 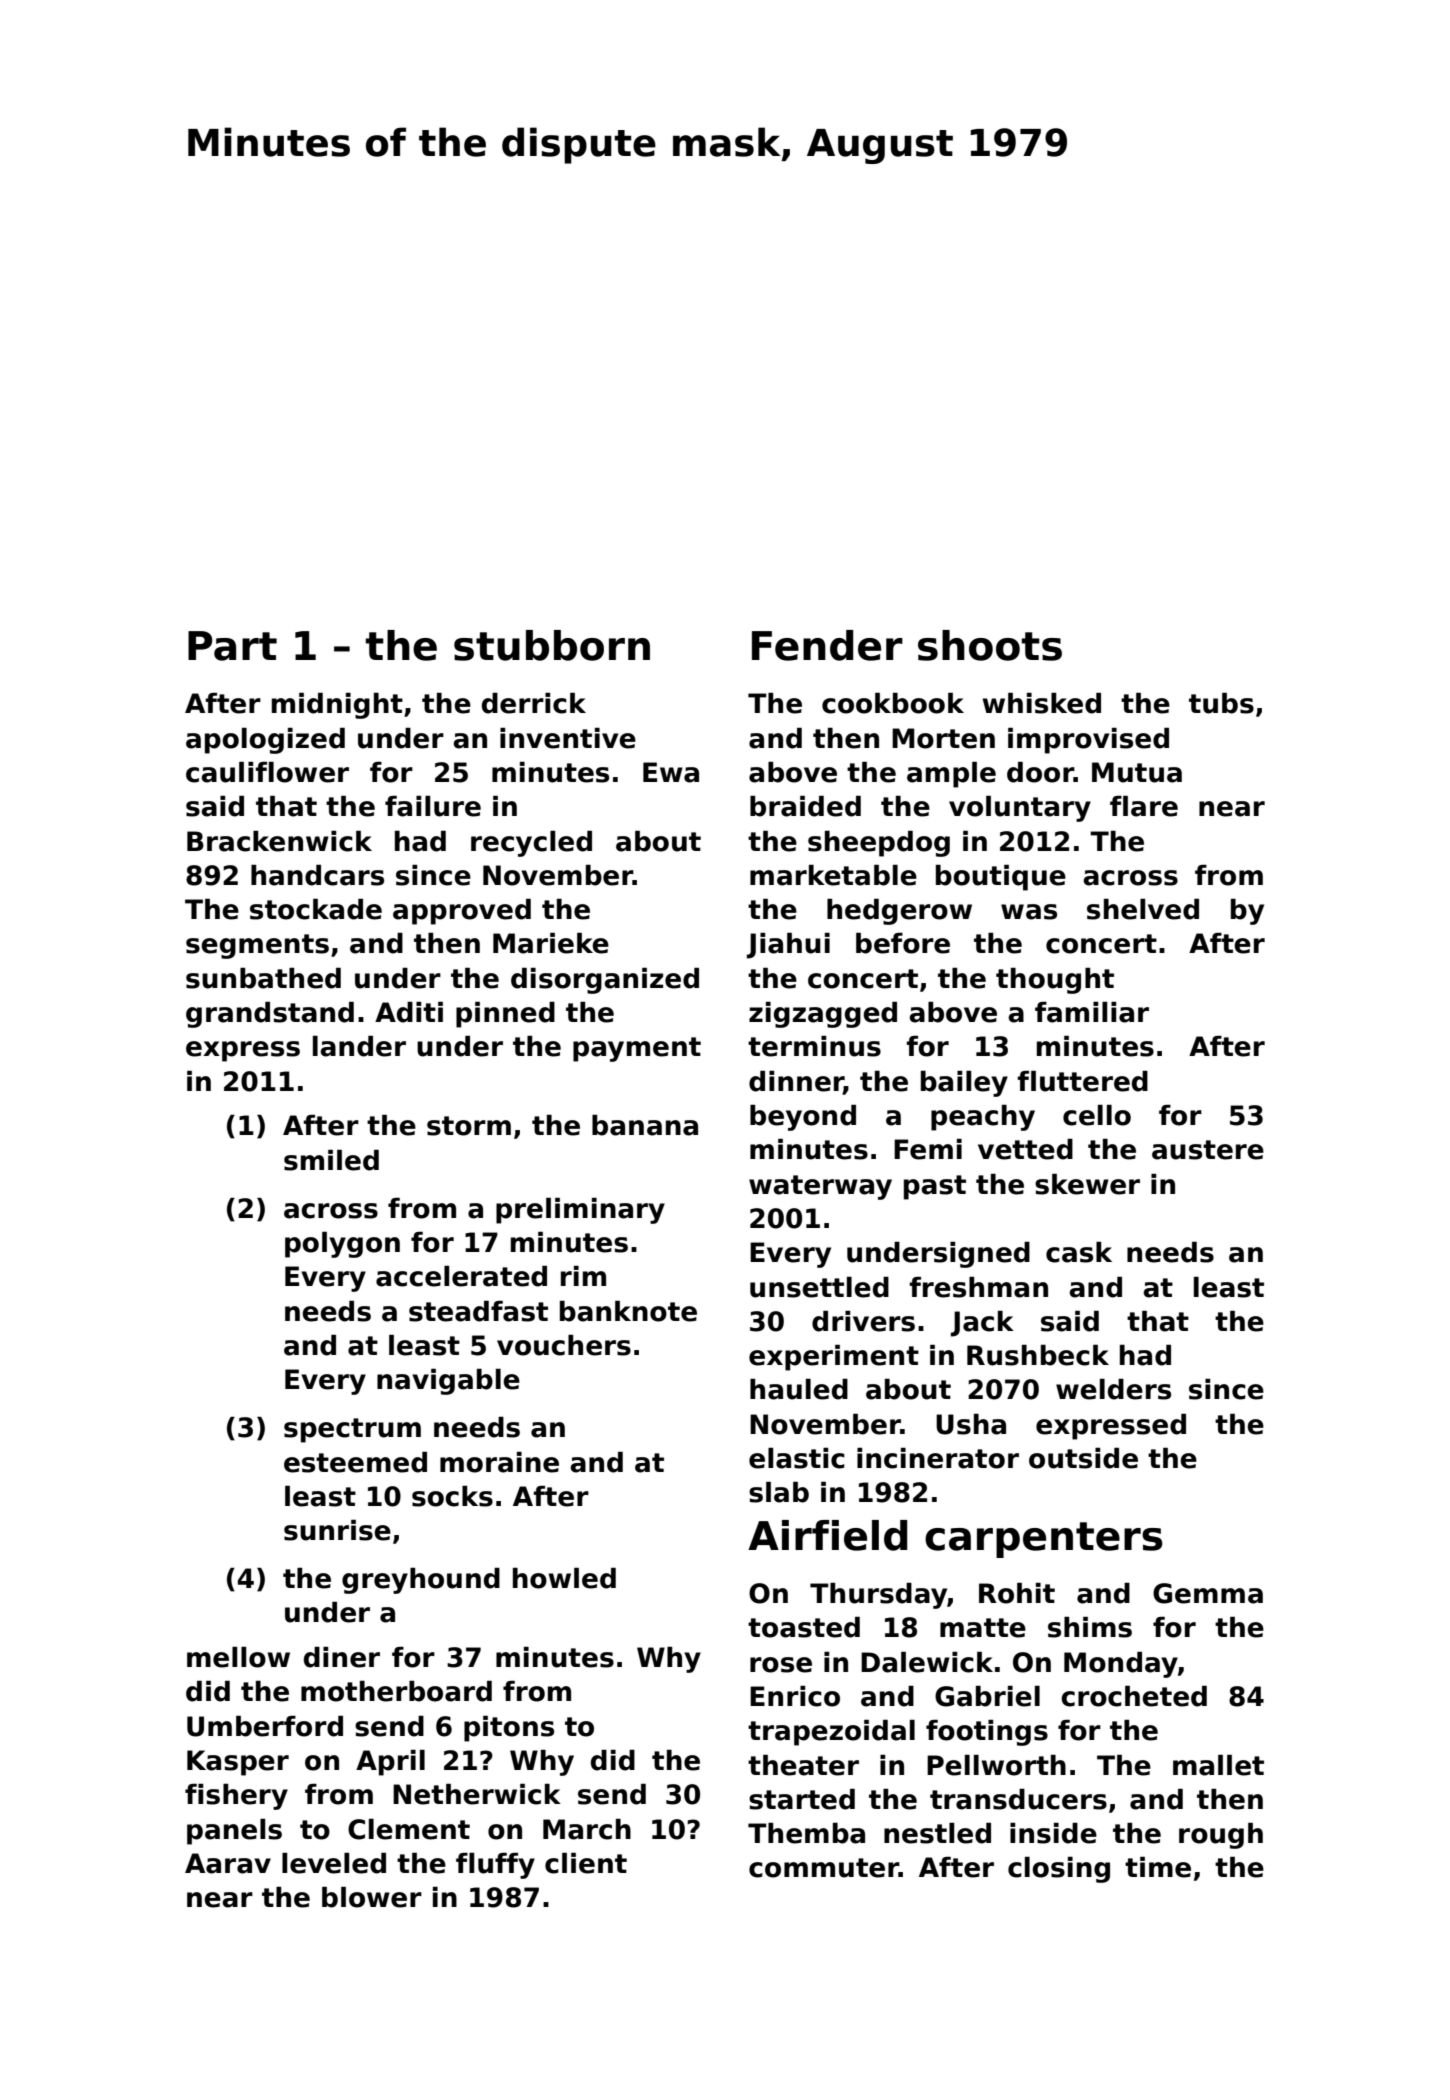 What do you see at coordinates (232, 646) in the screenshot?
I see `Part` at bounding box center [232, 646].
